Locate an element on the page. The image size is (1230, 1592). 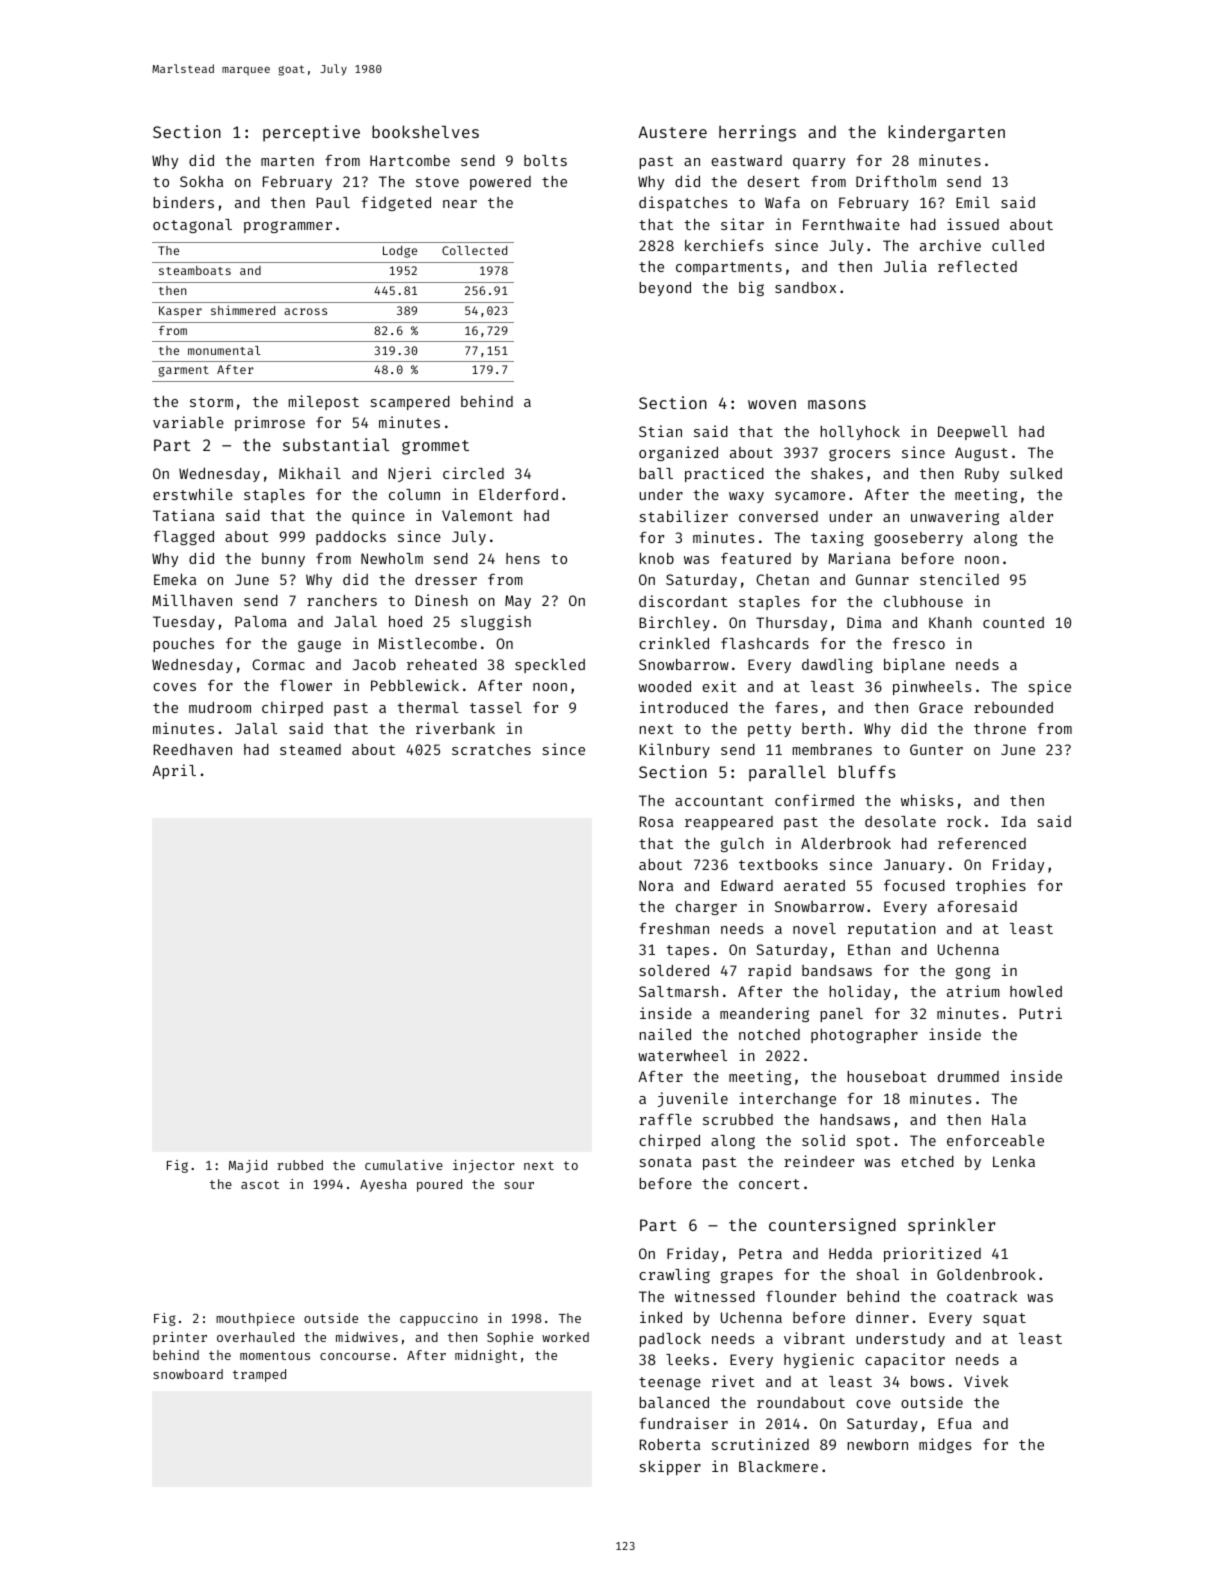
midges is located at coordinates (945, 1445).
